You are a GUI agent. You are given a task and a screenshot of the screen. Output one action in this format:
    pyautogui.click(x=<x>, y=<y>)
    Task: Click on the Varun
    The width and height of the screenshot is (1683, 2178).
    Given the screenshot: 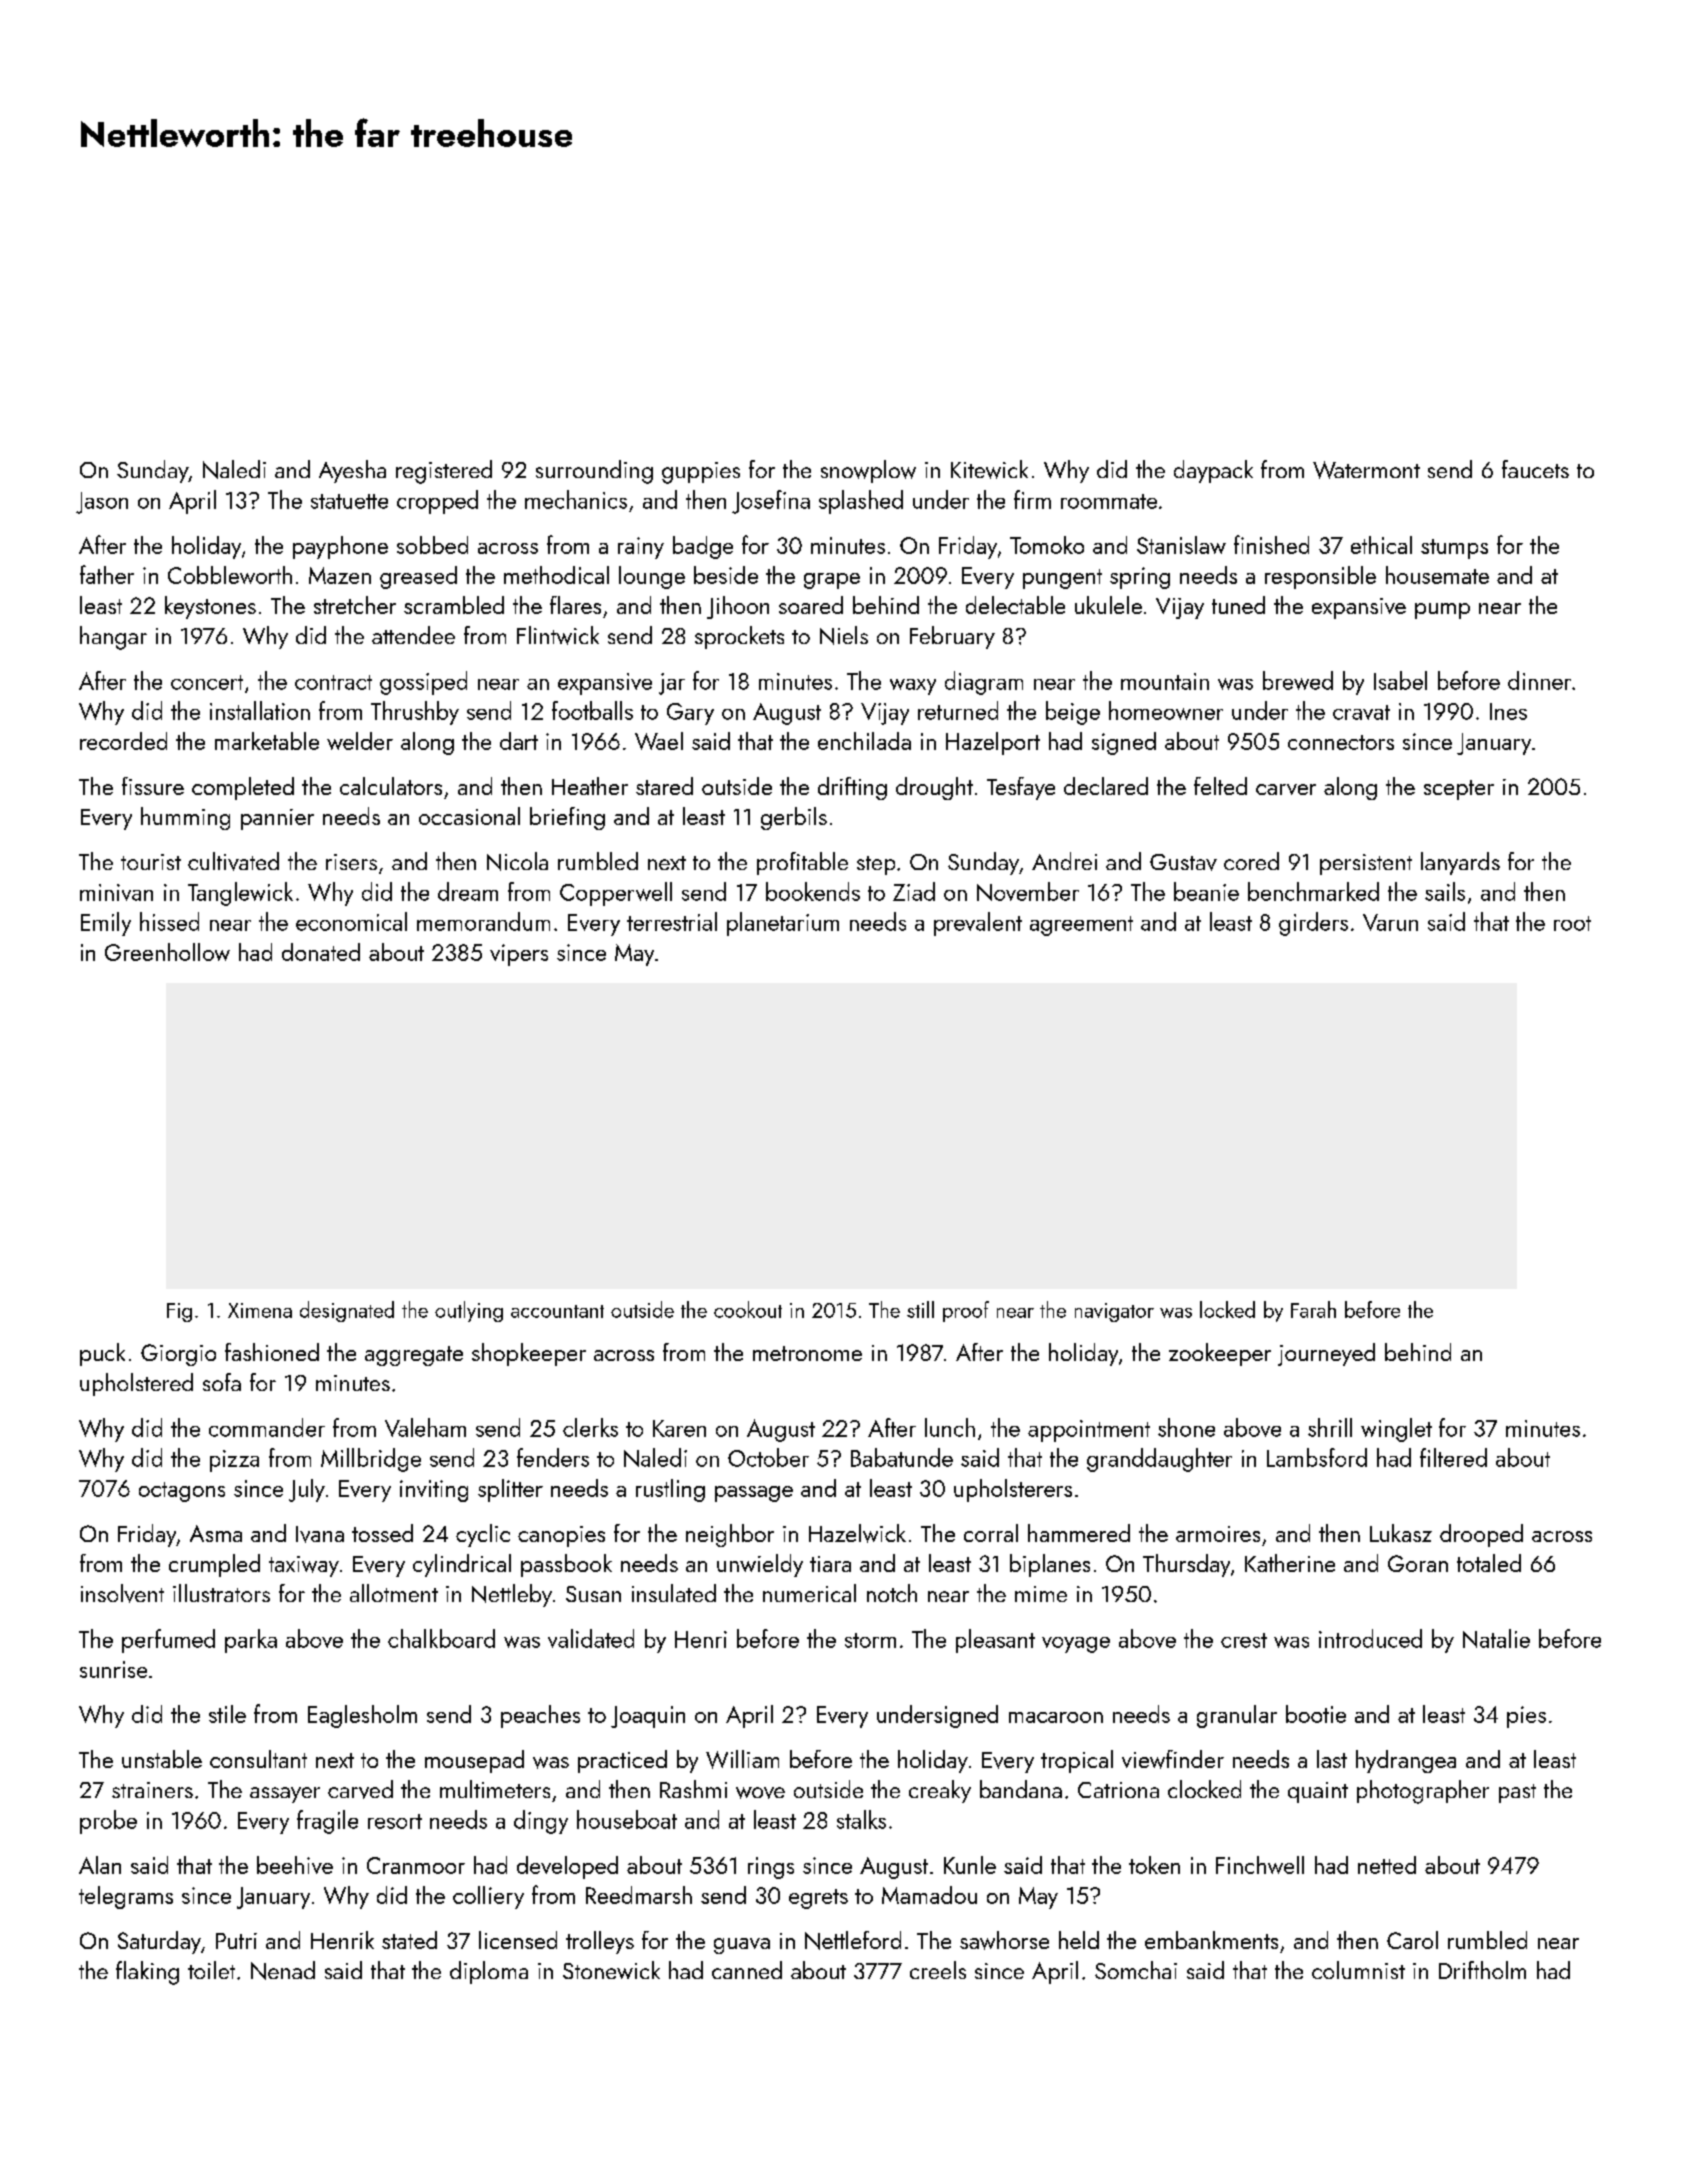 What is the action you would take?
    pyautogui.click(x=1390, y=922)
